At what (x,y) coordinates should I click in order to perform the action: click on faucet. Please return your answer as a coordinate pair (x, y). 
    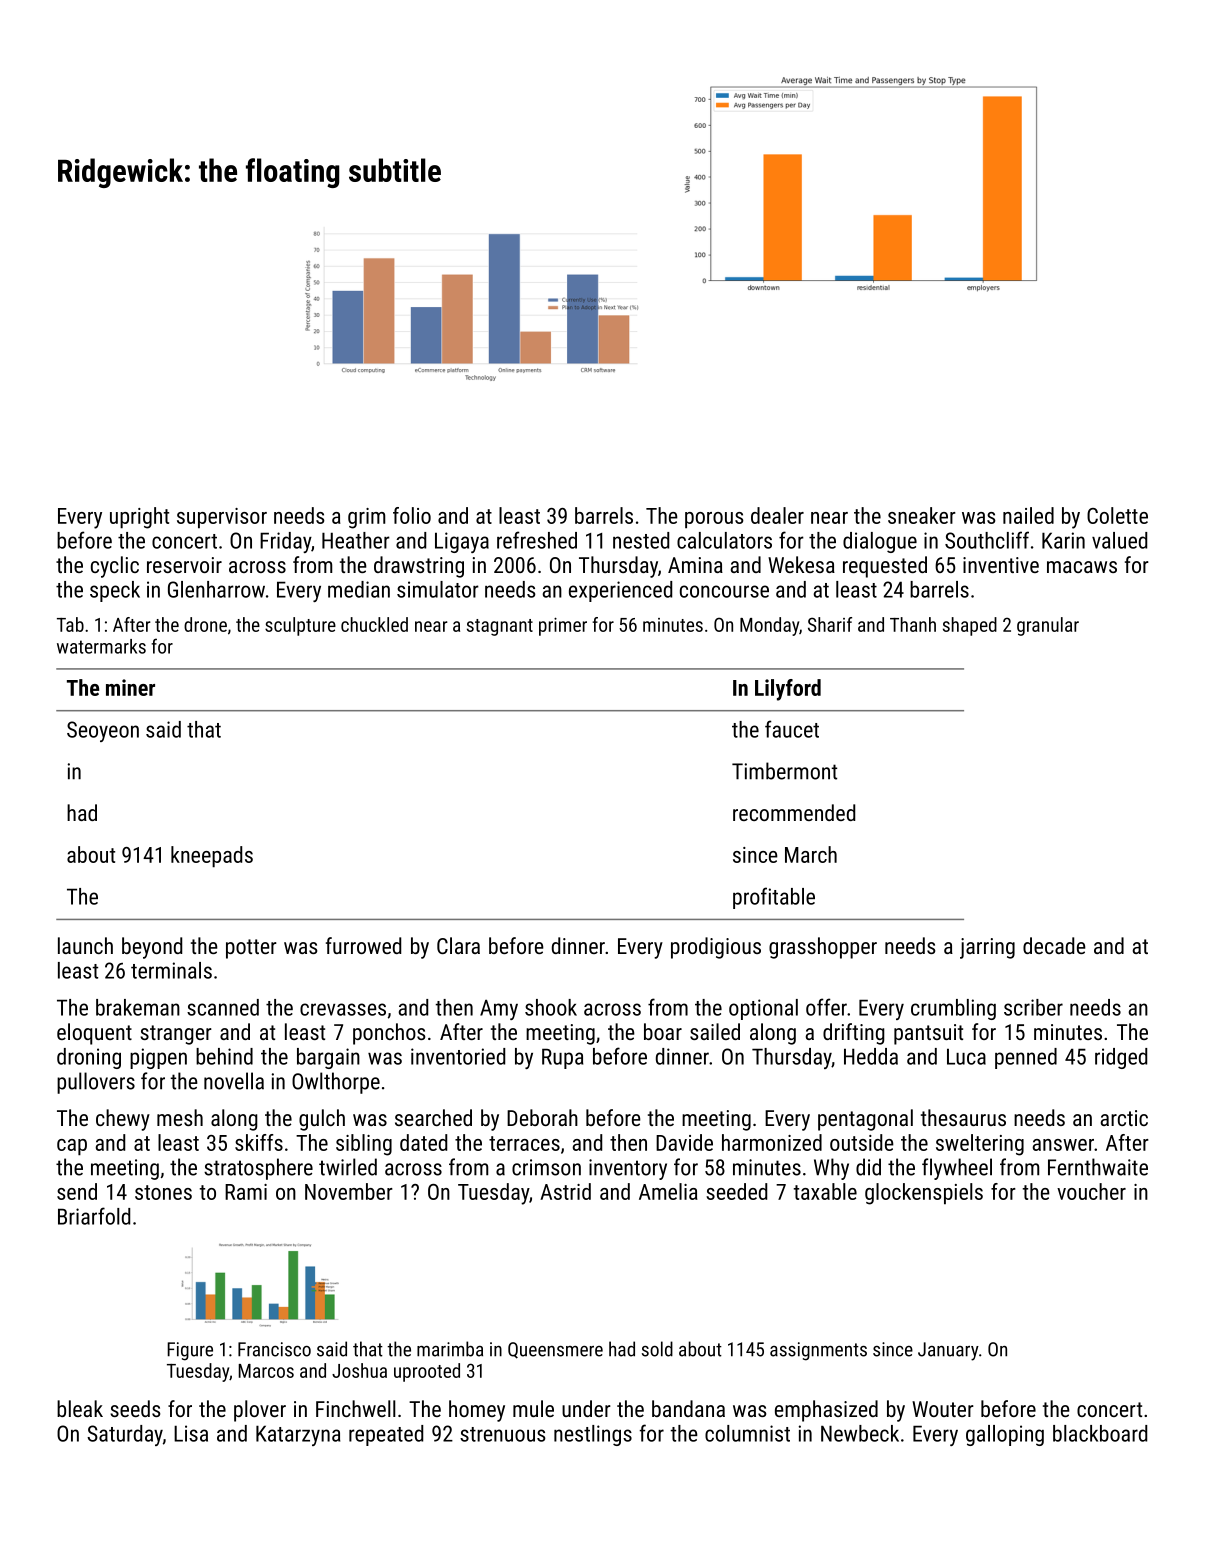
    Looking at the image, I should click on (792, 729).
